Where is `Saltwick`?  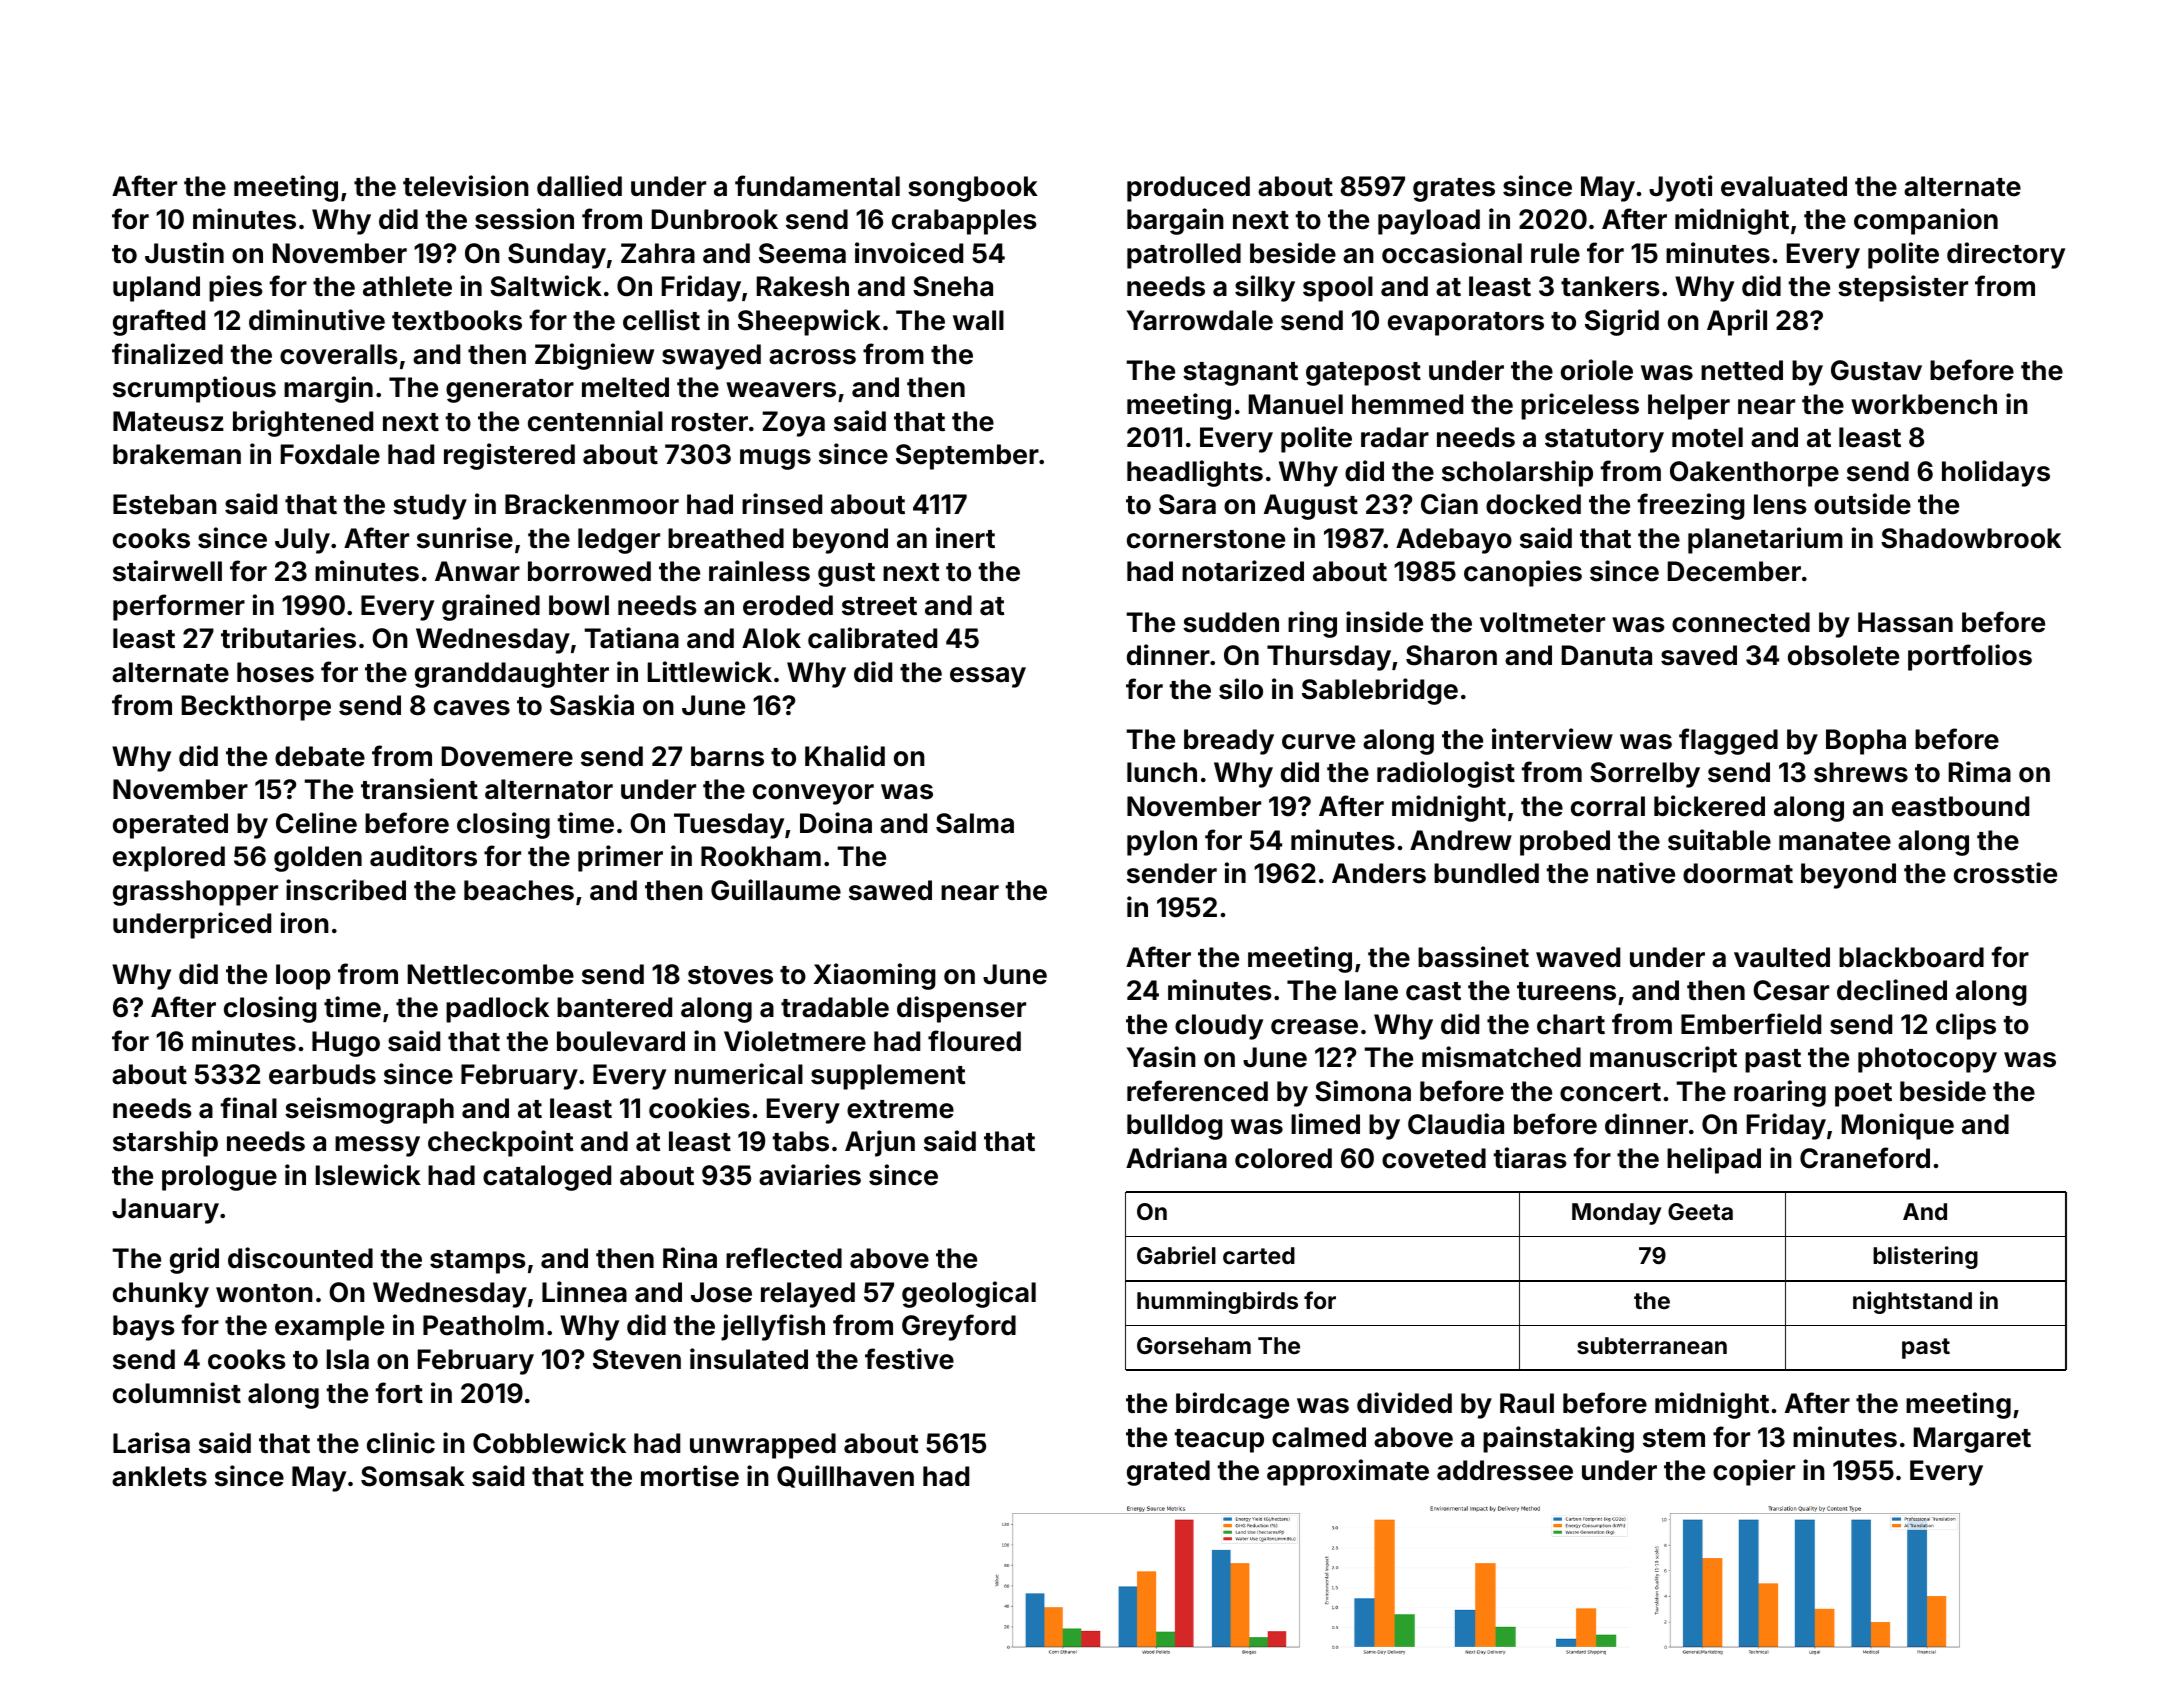 Saltwick is located at coordinates (546, 286).
